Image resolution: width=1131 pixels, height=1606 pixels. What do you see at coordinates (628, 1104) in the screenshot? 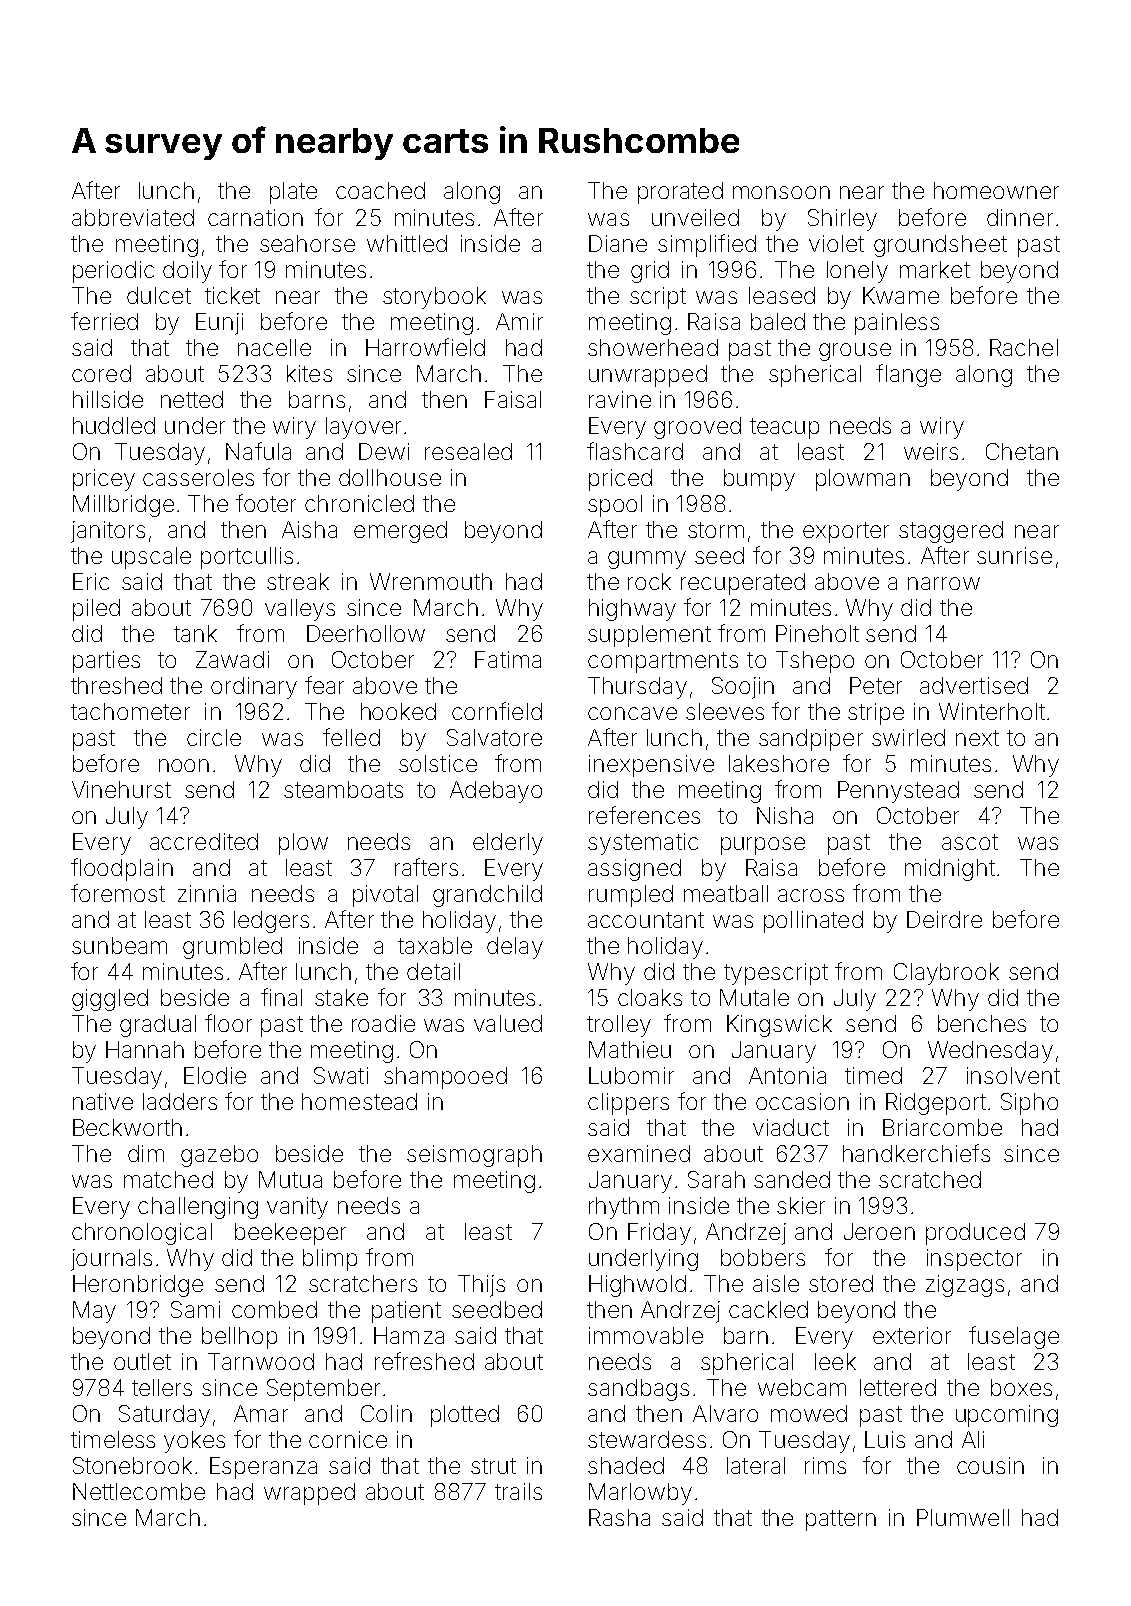
I see `clippers` at bounding box center [628, 1104].
